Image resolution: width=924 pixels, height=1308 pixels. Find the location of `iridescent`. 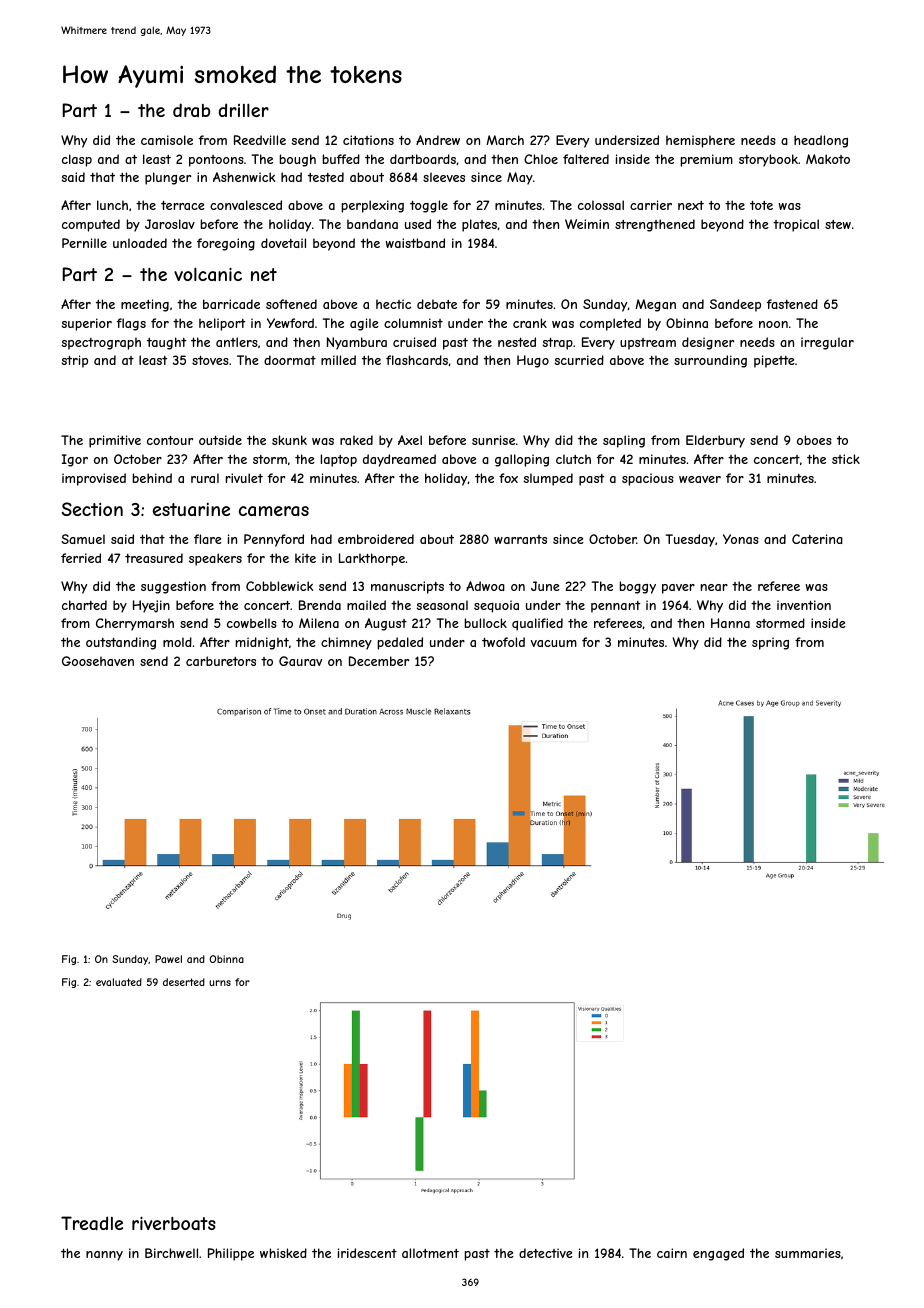

iridescent is located at coordinates (367, 1253).
